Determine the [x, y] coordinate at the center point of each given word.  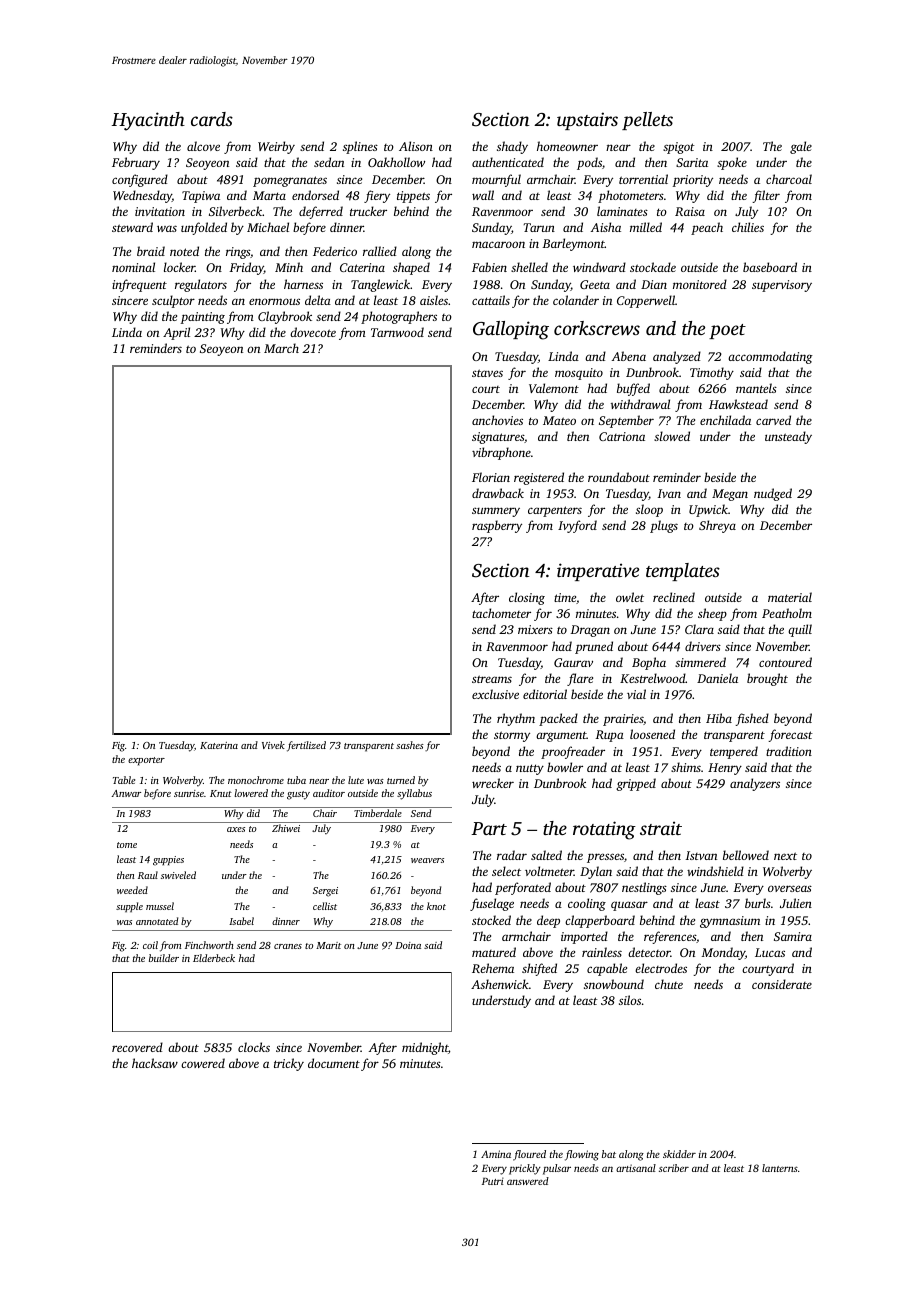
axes [236, 829]
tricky [289, 1064]
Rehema [493, 968]
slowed [672, 436]
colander [576, 300]
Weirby [276, 147]
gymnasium [730, 922]
